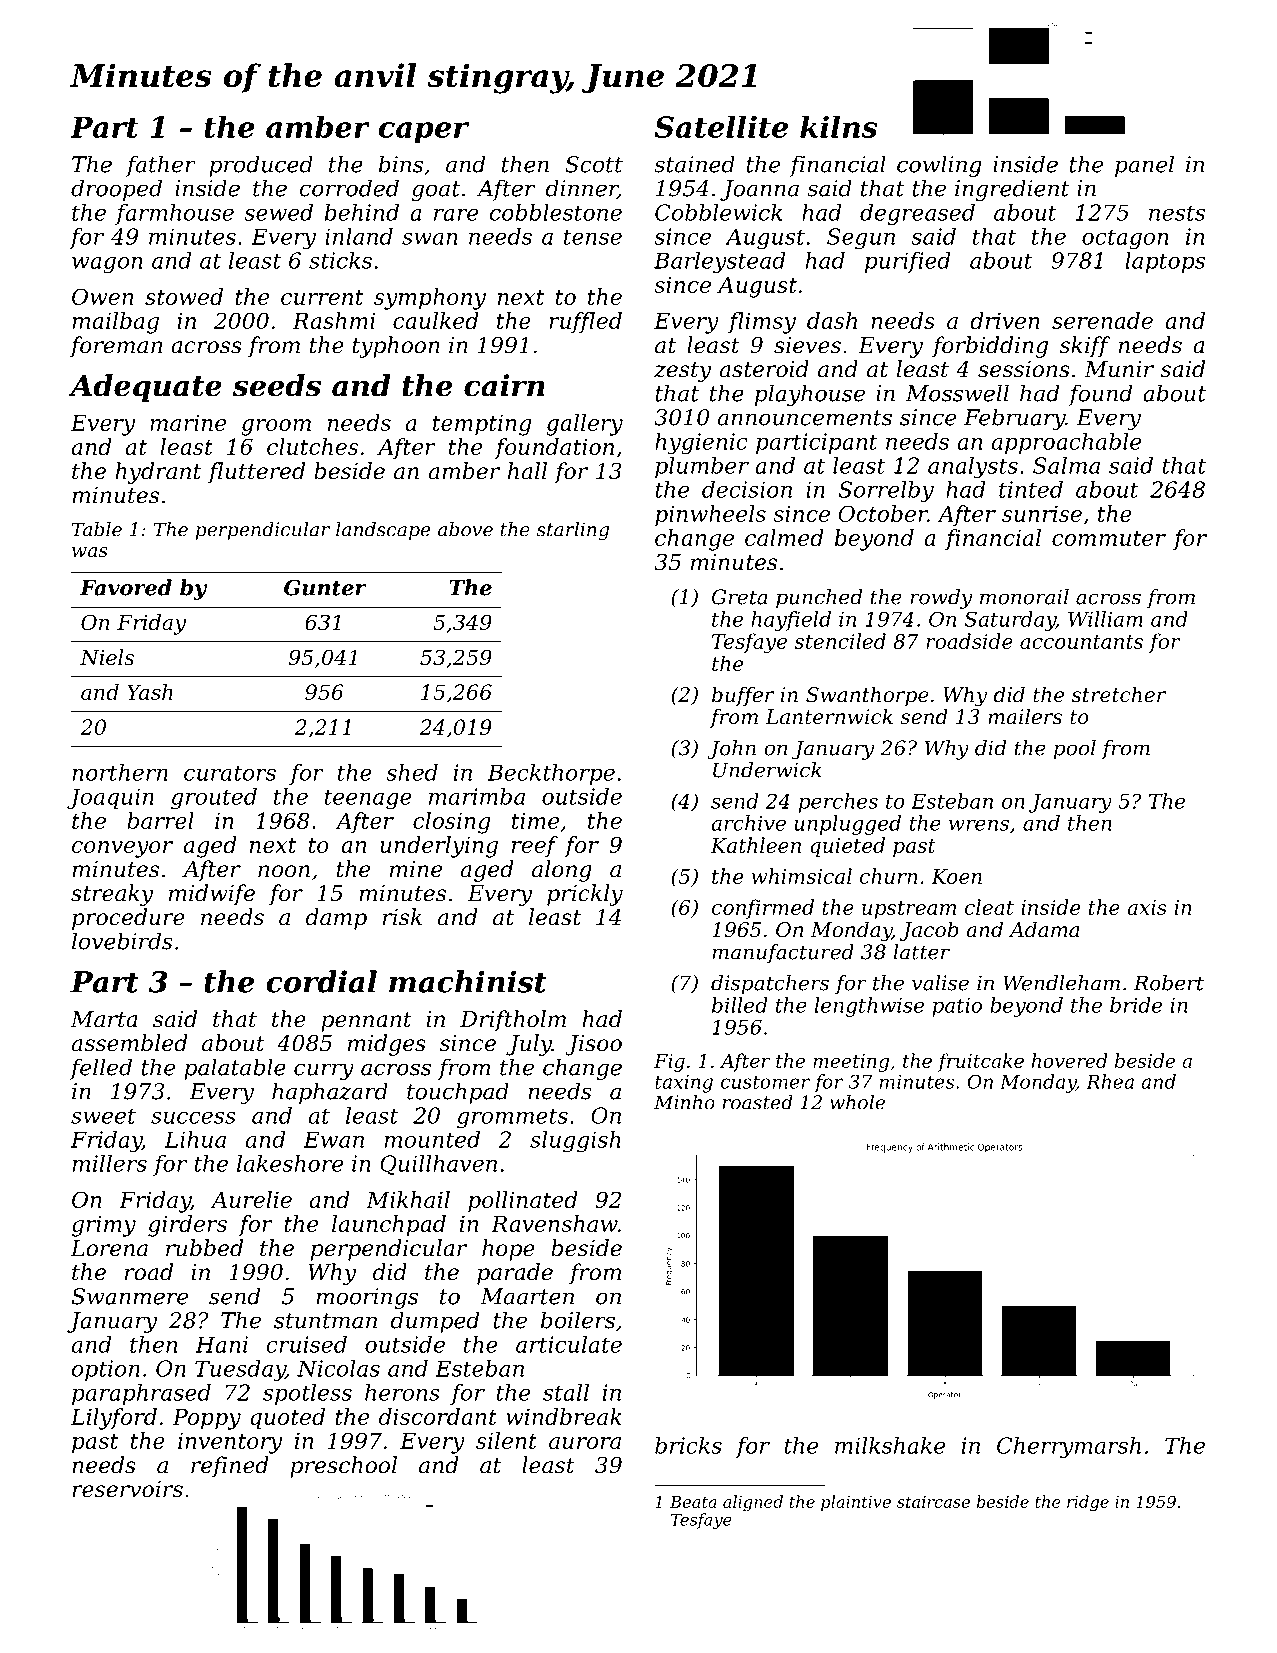  Describe the element at coordinates (718, 212) in the document. I see `Cobblewick` at that location.
